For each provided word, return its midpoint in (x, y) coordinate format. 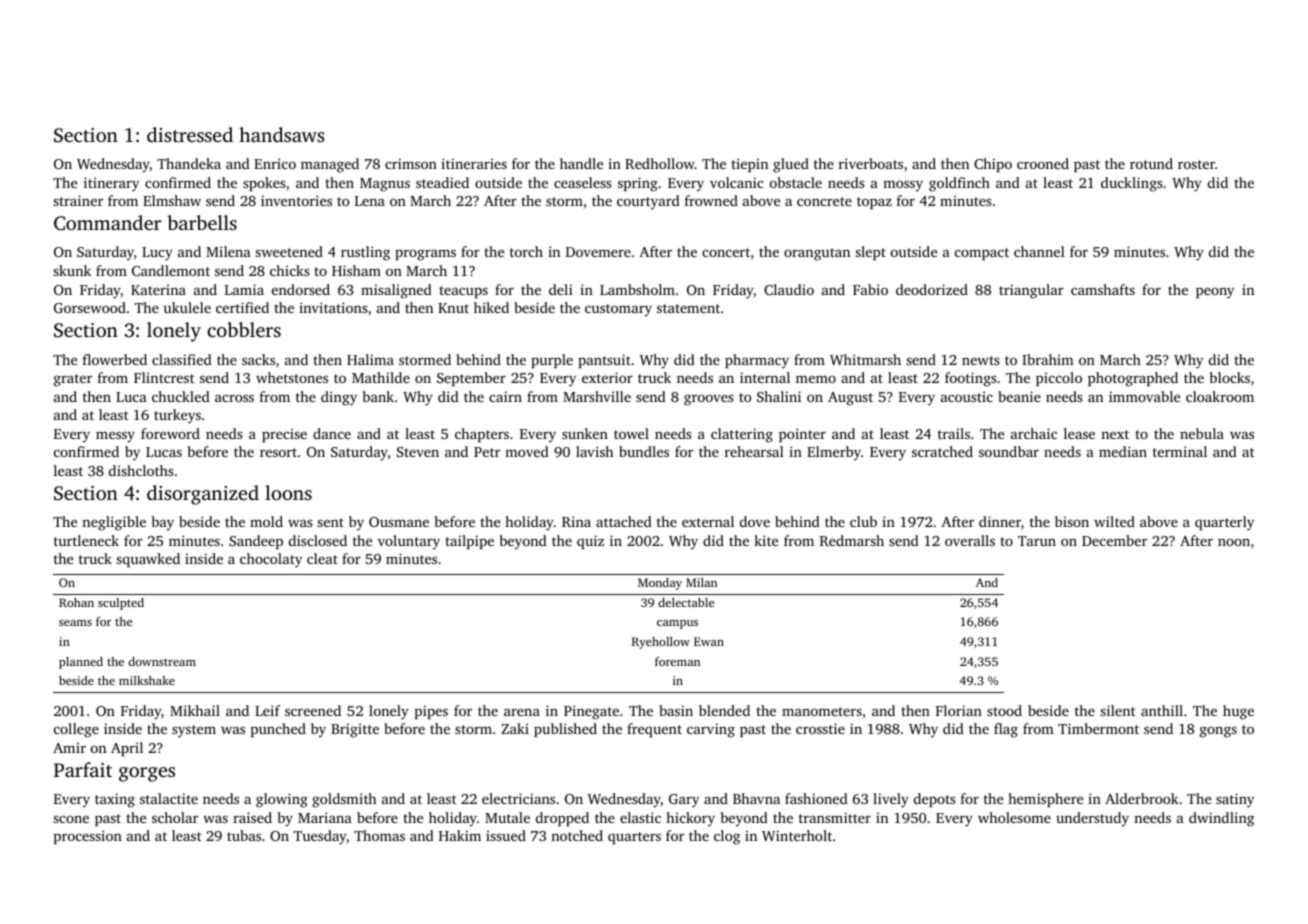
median (1123, 451)
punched (278, 730)
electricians (518, 798)
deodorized (932, 289)
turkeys (177, 416)
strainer (78, 200)
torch (526, 251)
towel (631, 433)
